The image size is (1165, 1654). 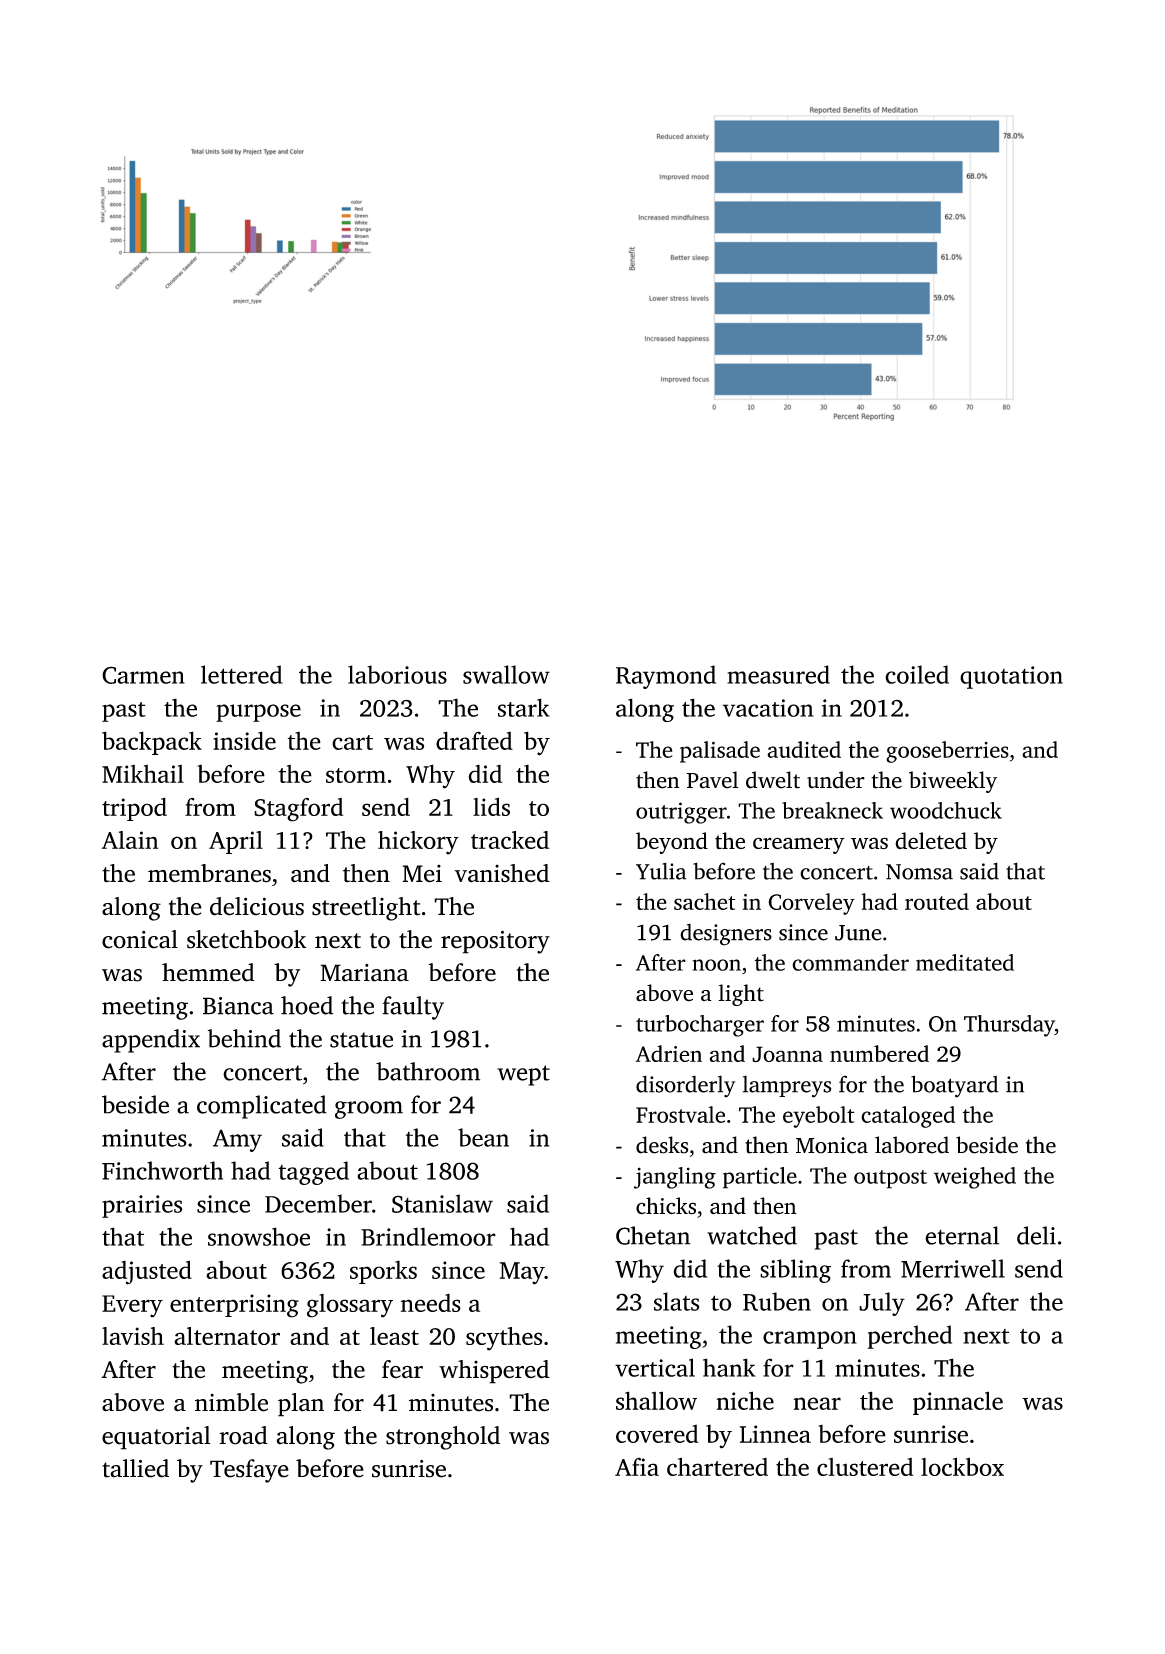 What do you see at coordinates (637, 1467) in the document?
I see `Afia` at bounding box center [637, 1467].
